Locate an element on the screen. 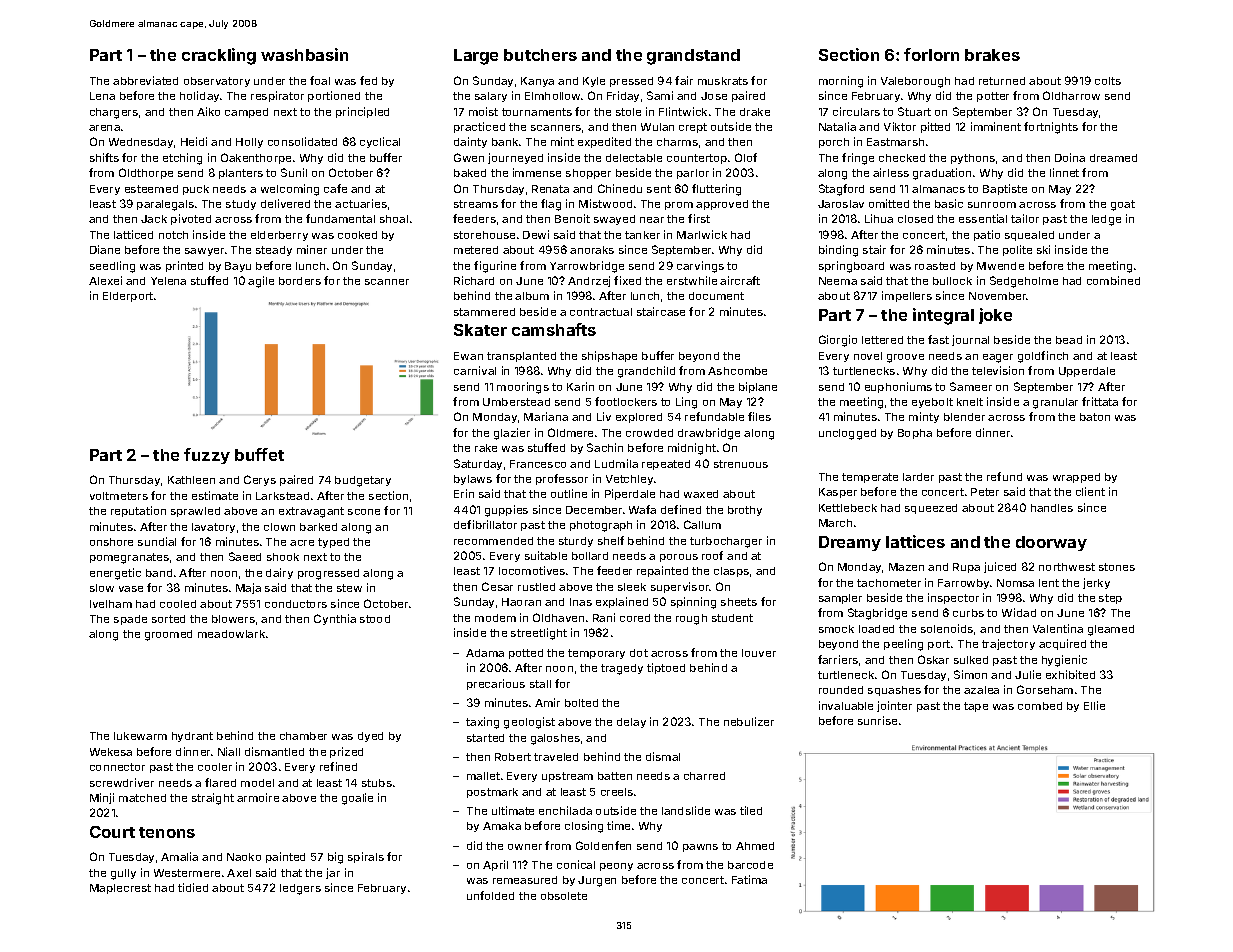  time is located at coordinates (618, 825).
